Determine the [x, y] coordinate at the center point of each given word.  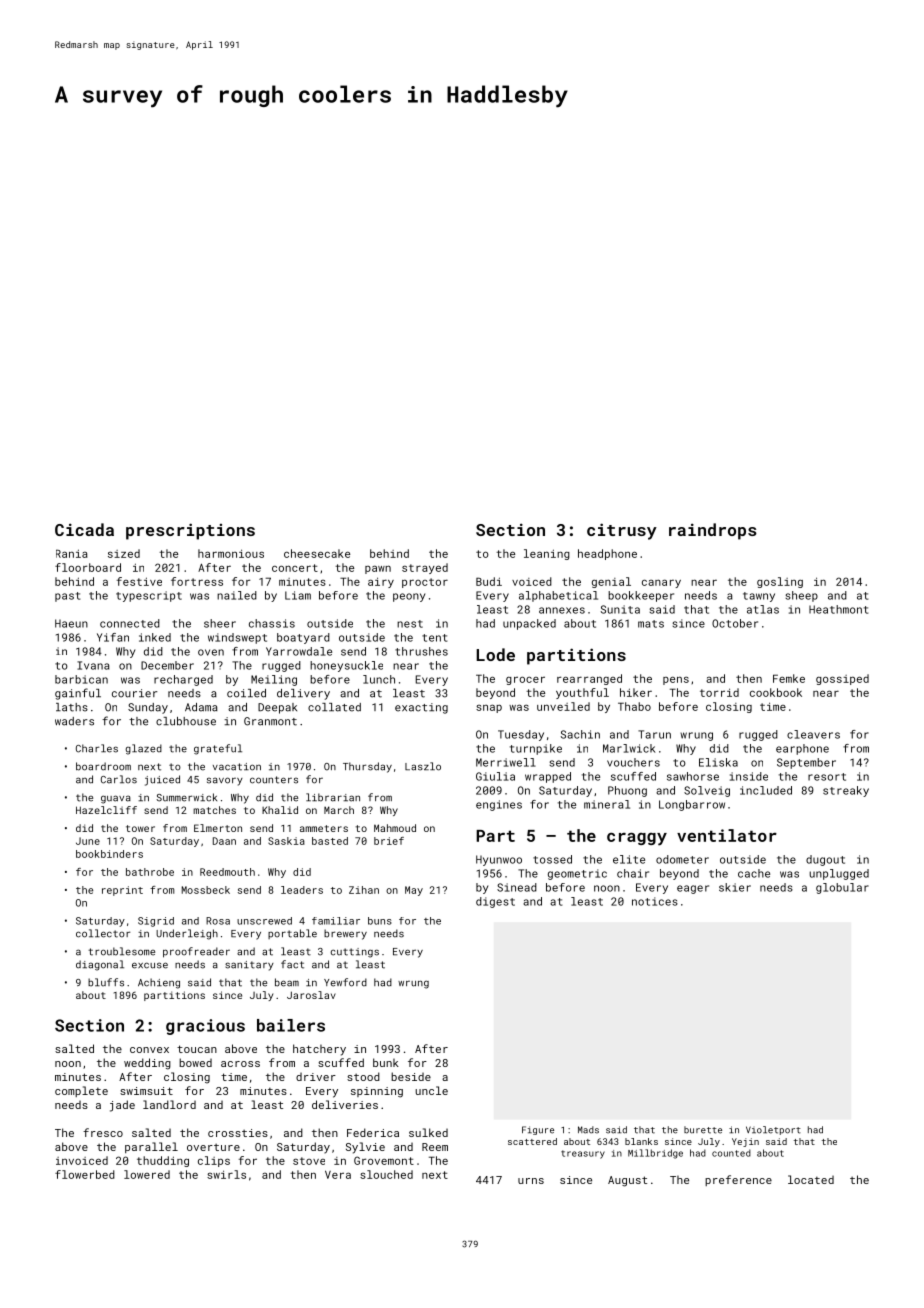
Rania [72, 553]
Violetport [773, 1130]
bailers [291, 1025]
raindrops [713, 531]
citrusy [622, 531]
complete [81, 1091]
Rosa [218, 921]
